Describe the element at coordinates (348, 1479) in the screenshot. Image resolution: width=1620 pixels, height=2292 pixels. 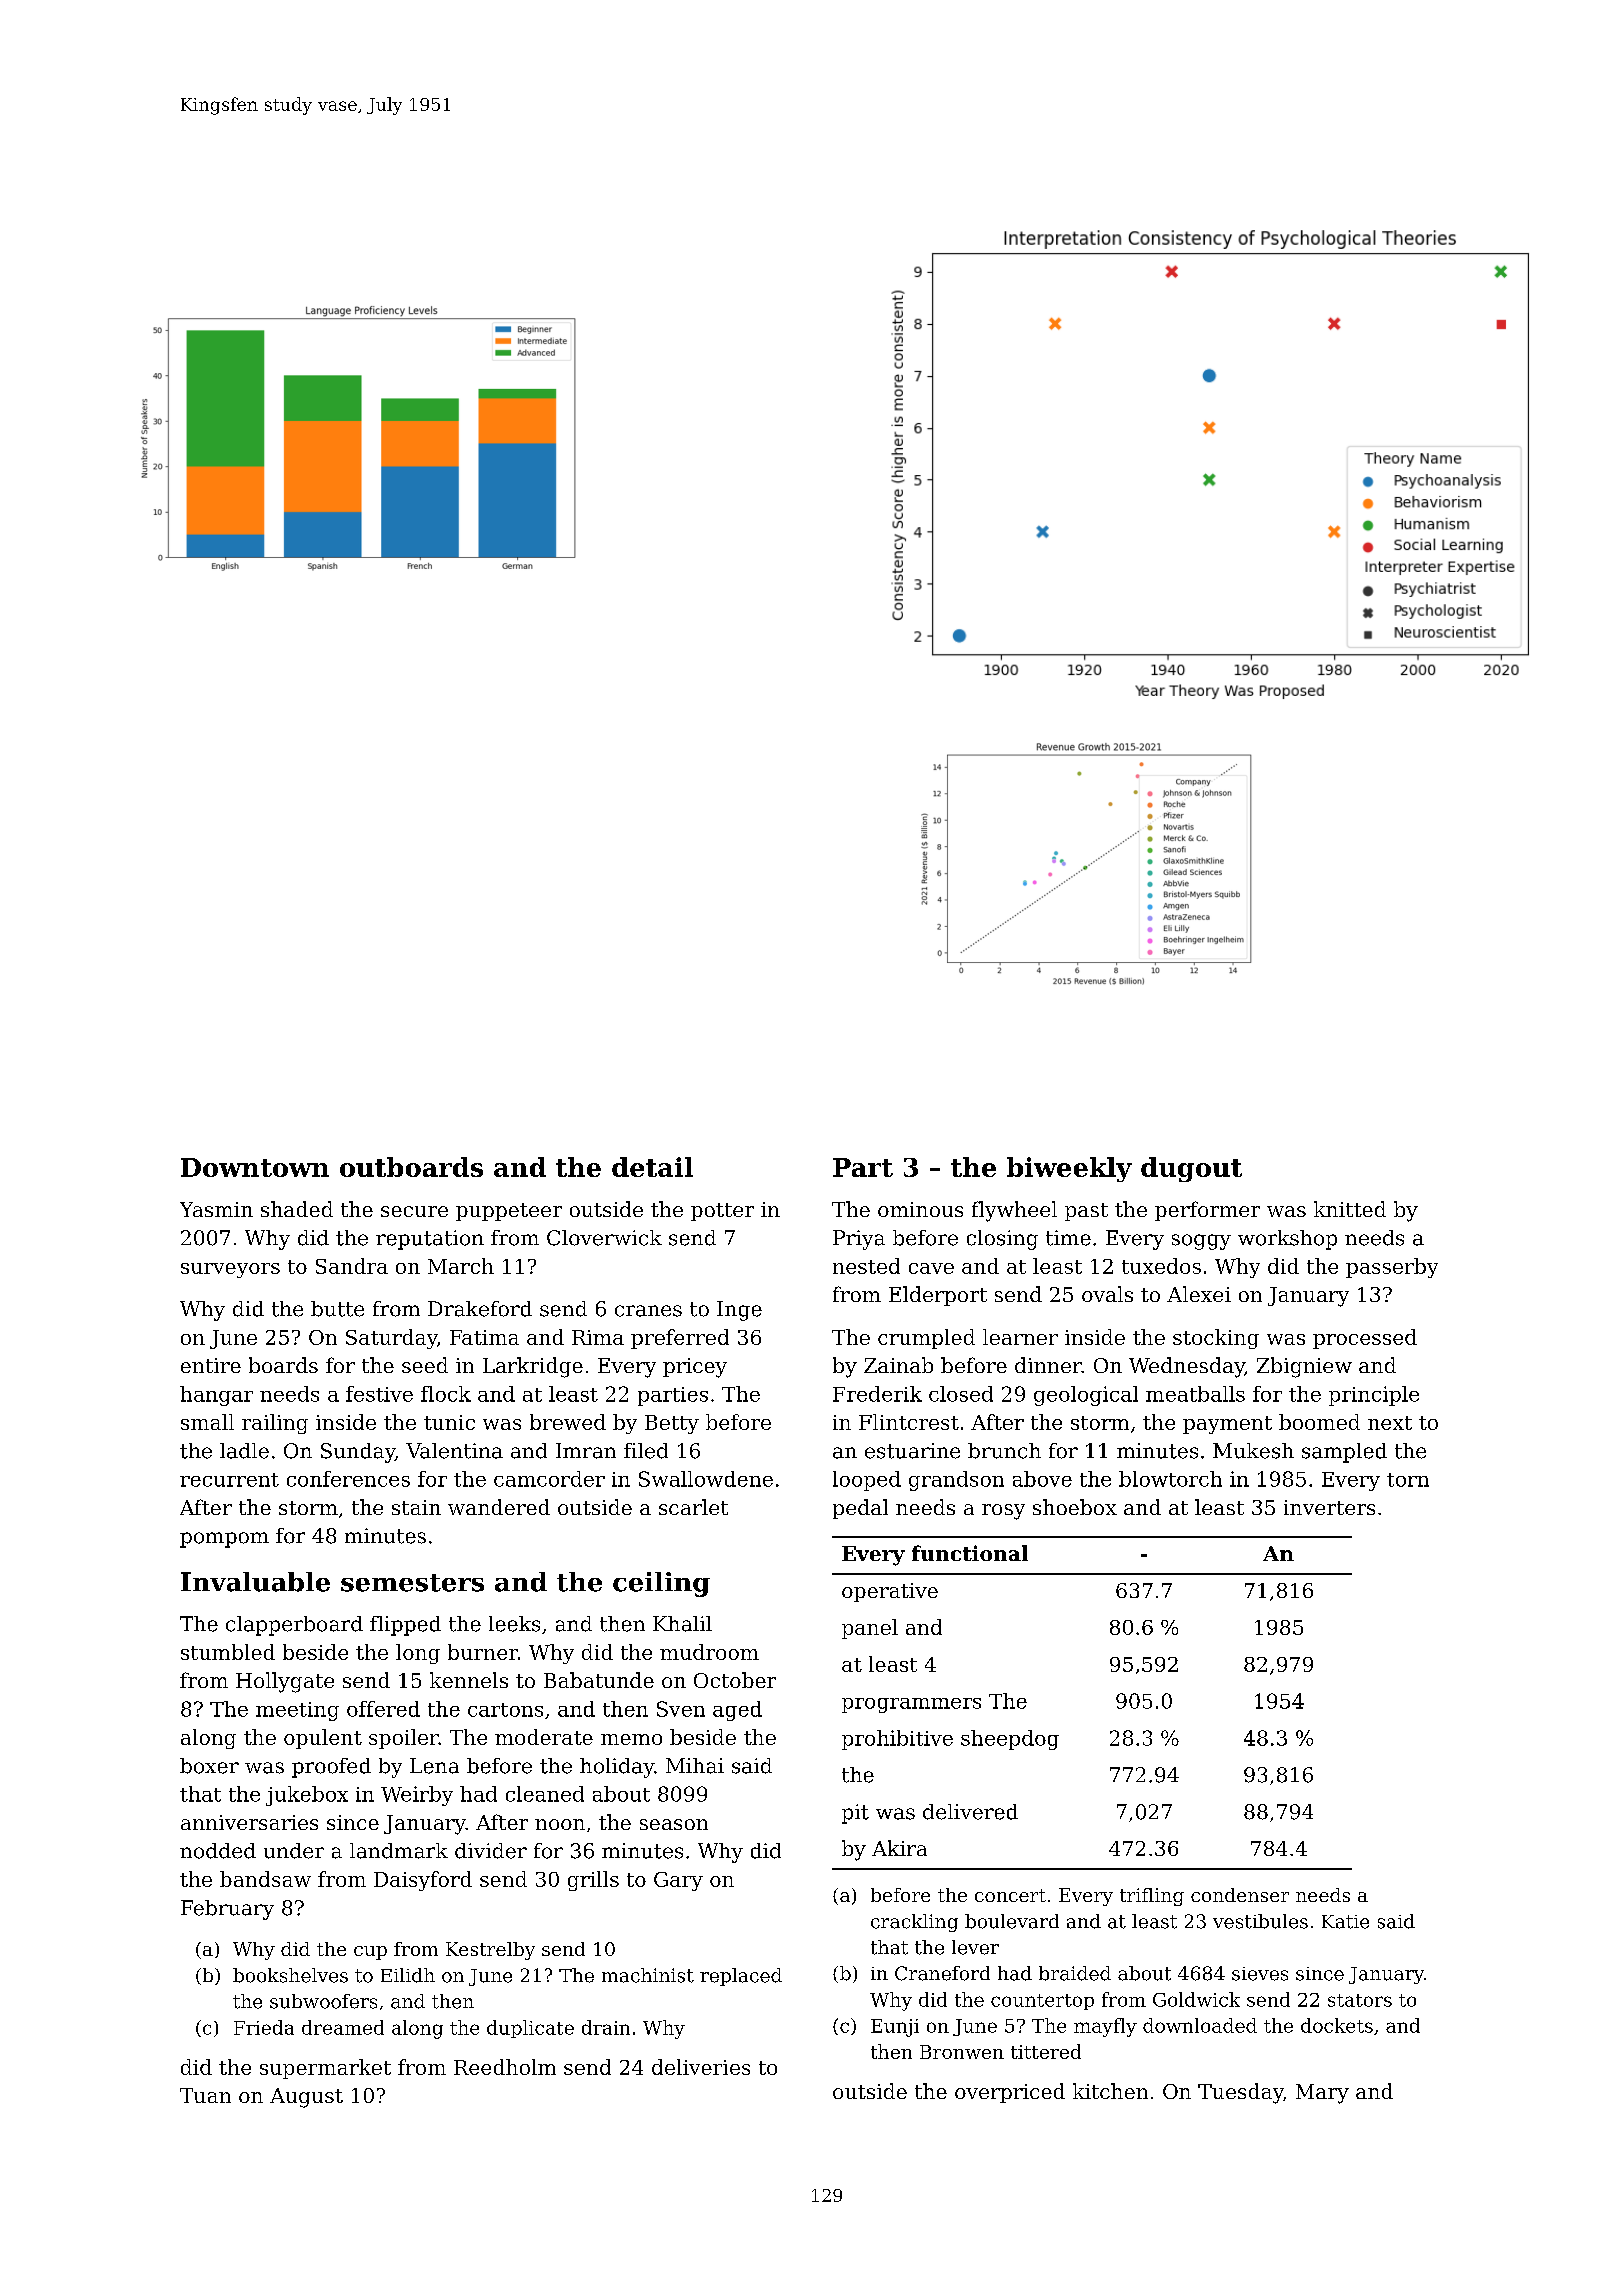
I see `conferences` at that location.
